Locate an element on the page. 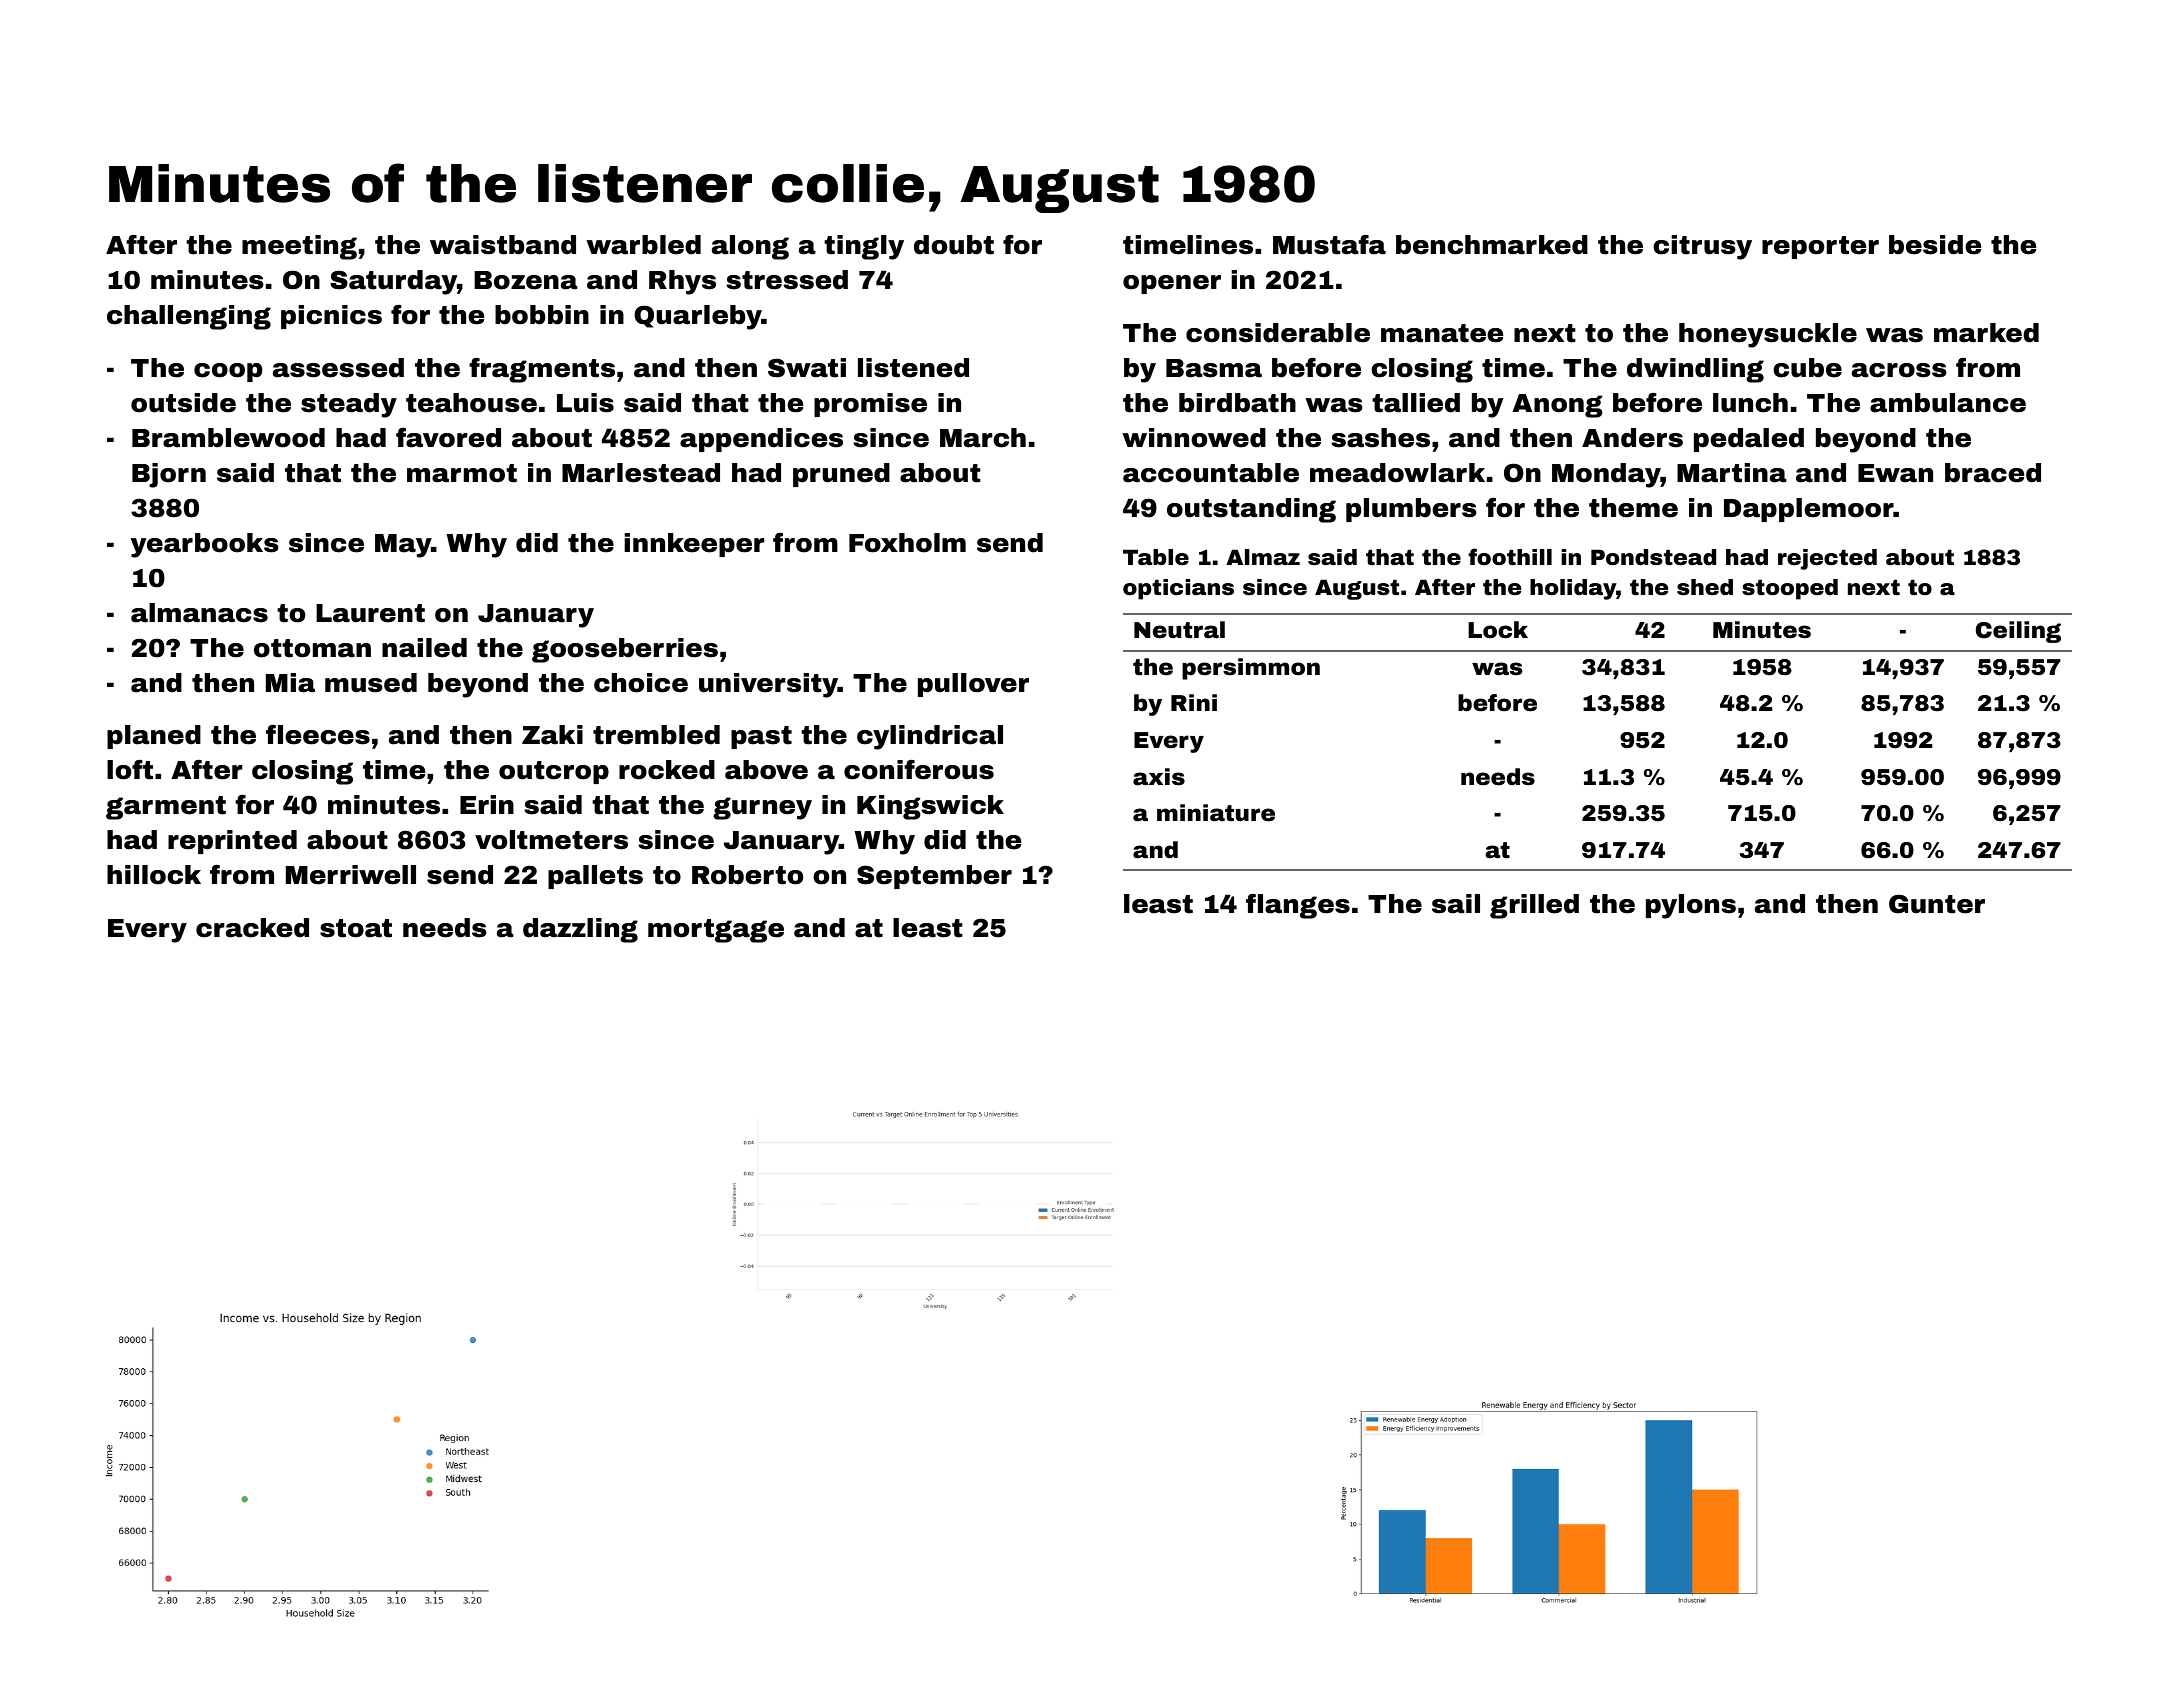  doubt is located at coordinates (954, 245).
